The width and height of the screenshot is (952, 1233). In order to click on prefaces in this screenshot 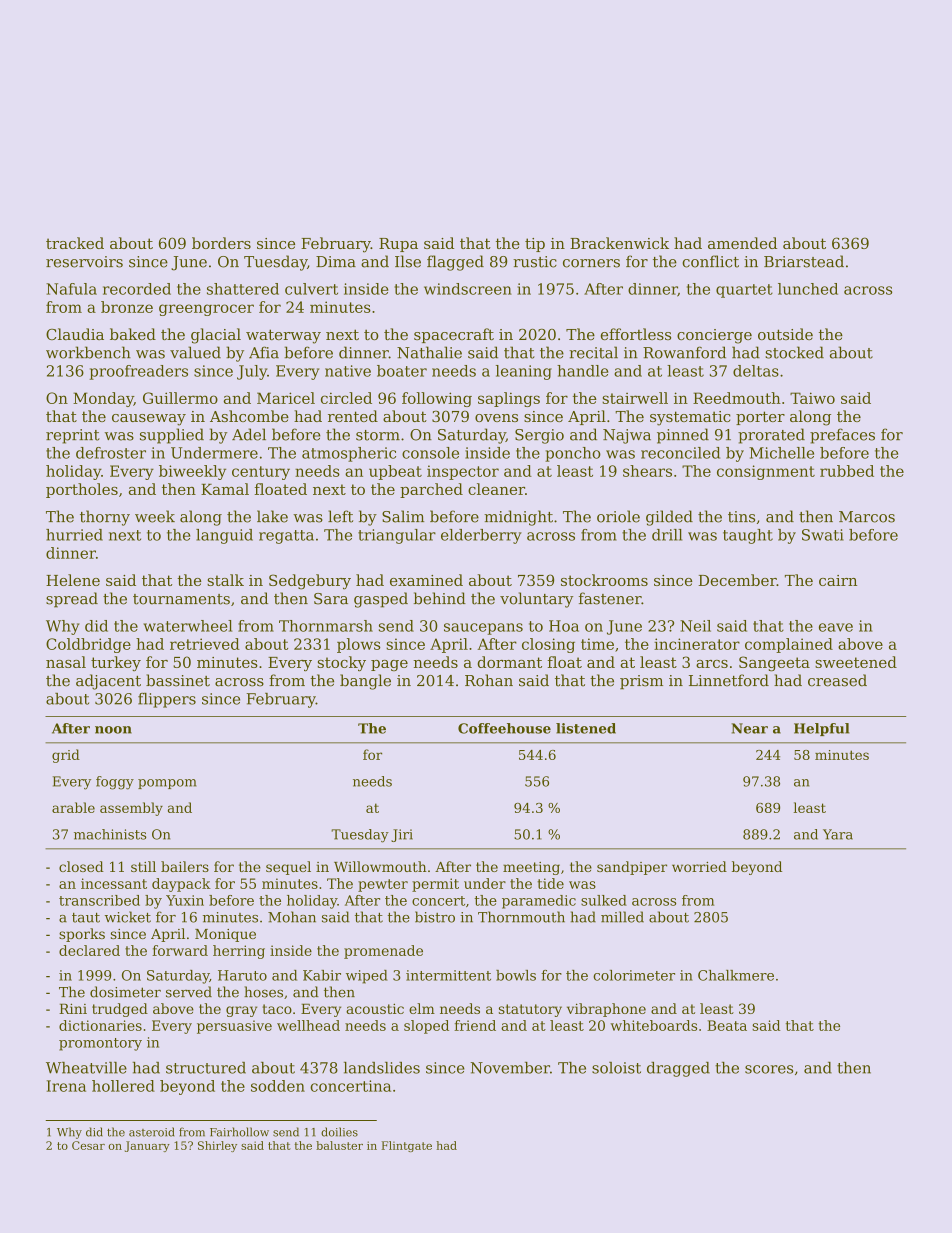, I will do `click(842, 436)`.
